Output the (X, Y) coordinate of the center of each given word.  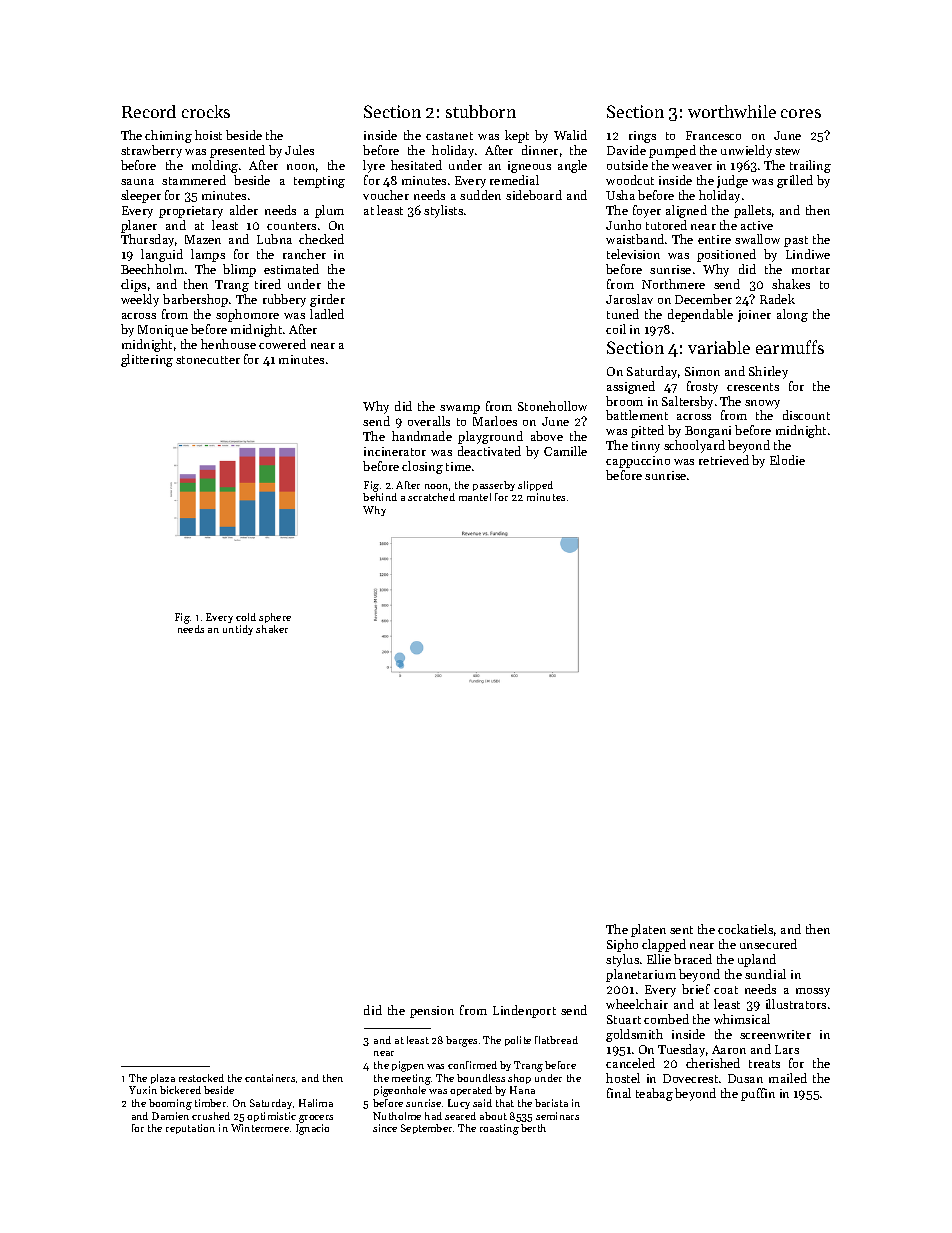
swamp (460, 409)
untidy (238, 630)
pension (432, 1012)
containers (270, 1078)
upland (757, 960)
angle (572, 166)
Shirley (768, 372)
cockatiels (745, 929)
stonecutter (208, 360)
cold (246, 617)
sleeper (141, 196)
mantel (475, 497)
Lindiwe (808, 254)
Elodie (787, 460)
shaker (272, 629)
